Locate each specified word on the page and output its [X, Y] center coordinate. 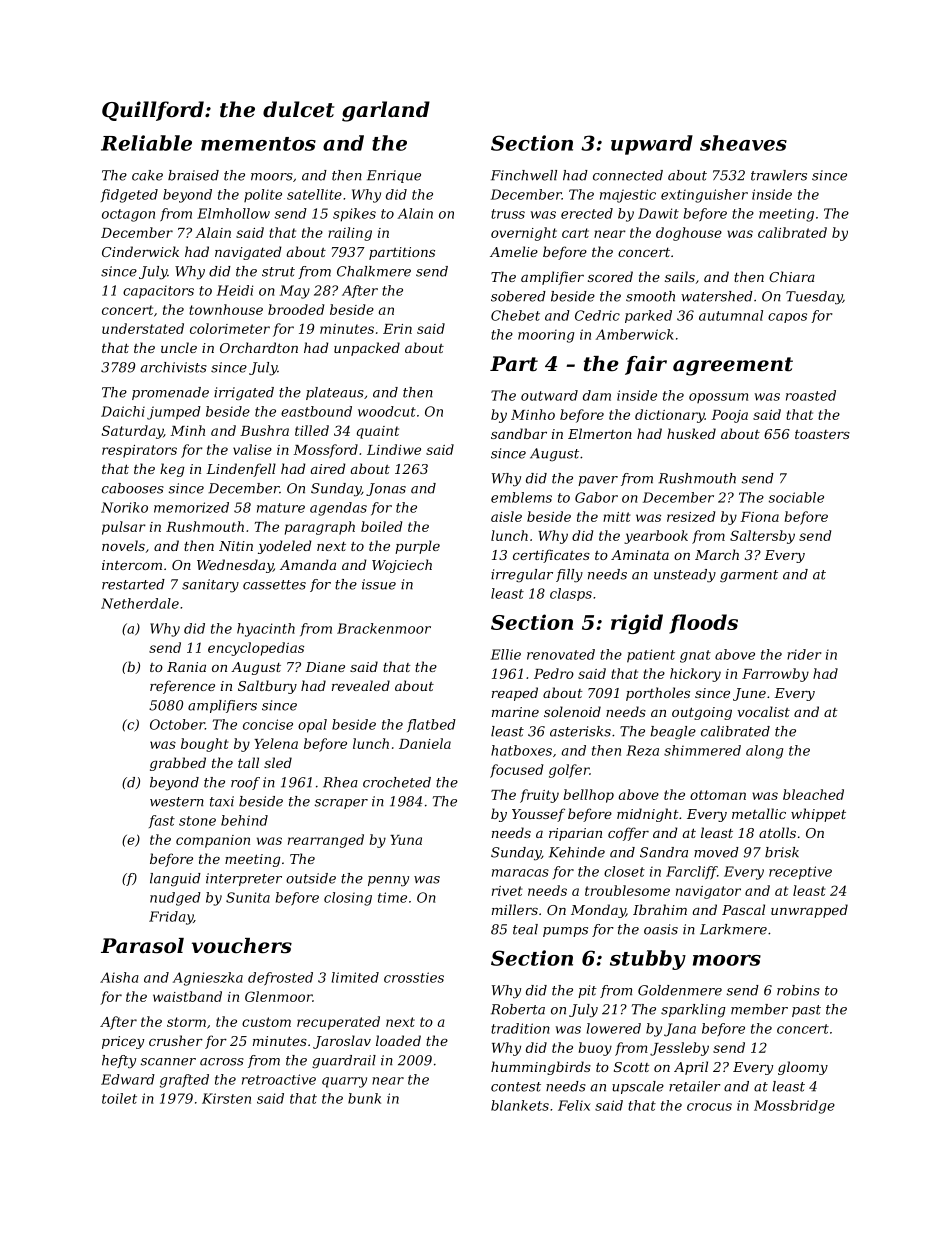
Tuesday [814, 298]
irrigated [244, 393]
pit [587, 991]
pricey [123, 1042]
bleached [813, 794]
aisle [506, 516]
